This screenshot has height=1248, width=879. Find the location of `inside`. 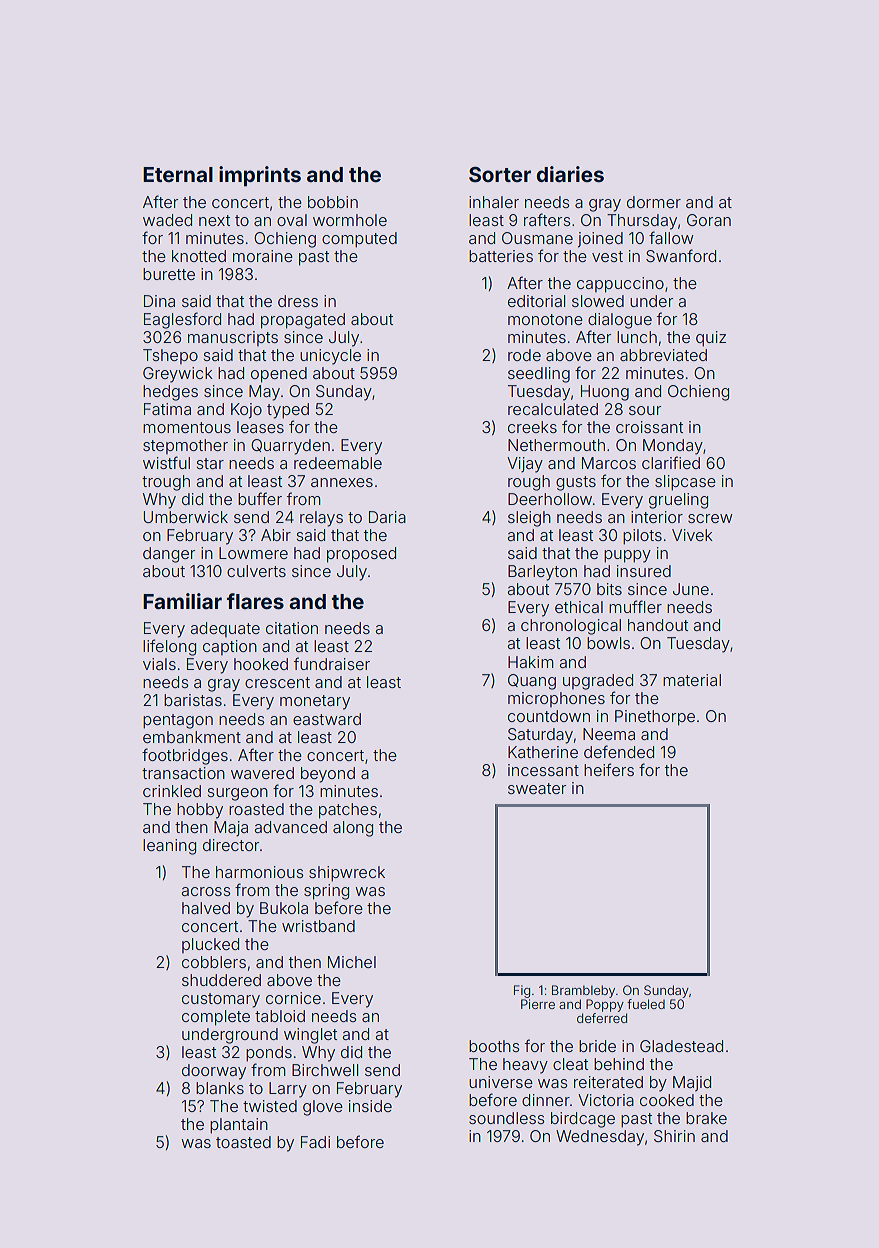

inside is located at coordinates (370, 1106).
